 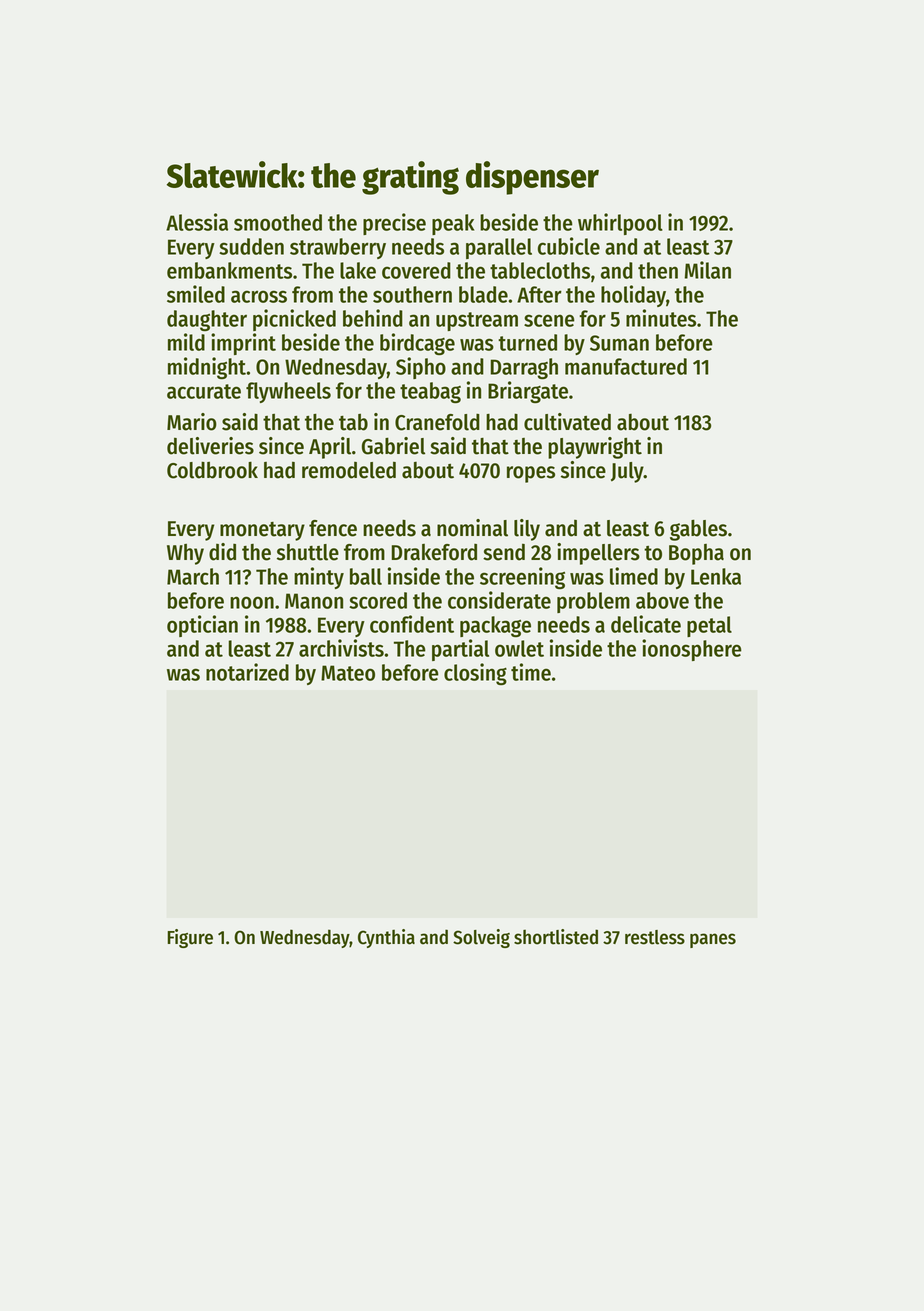 I want to click on lily, so click(x=527, y=530).
